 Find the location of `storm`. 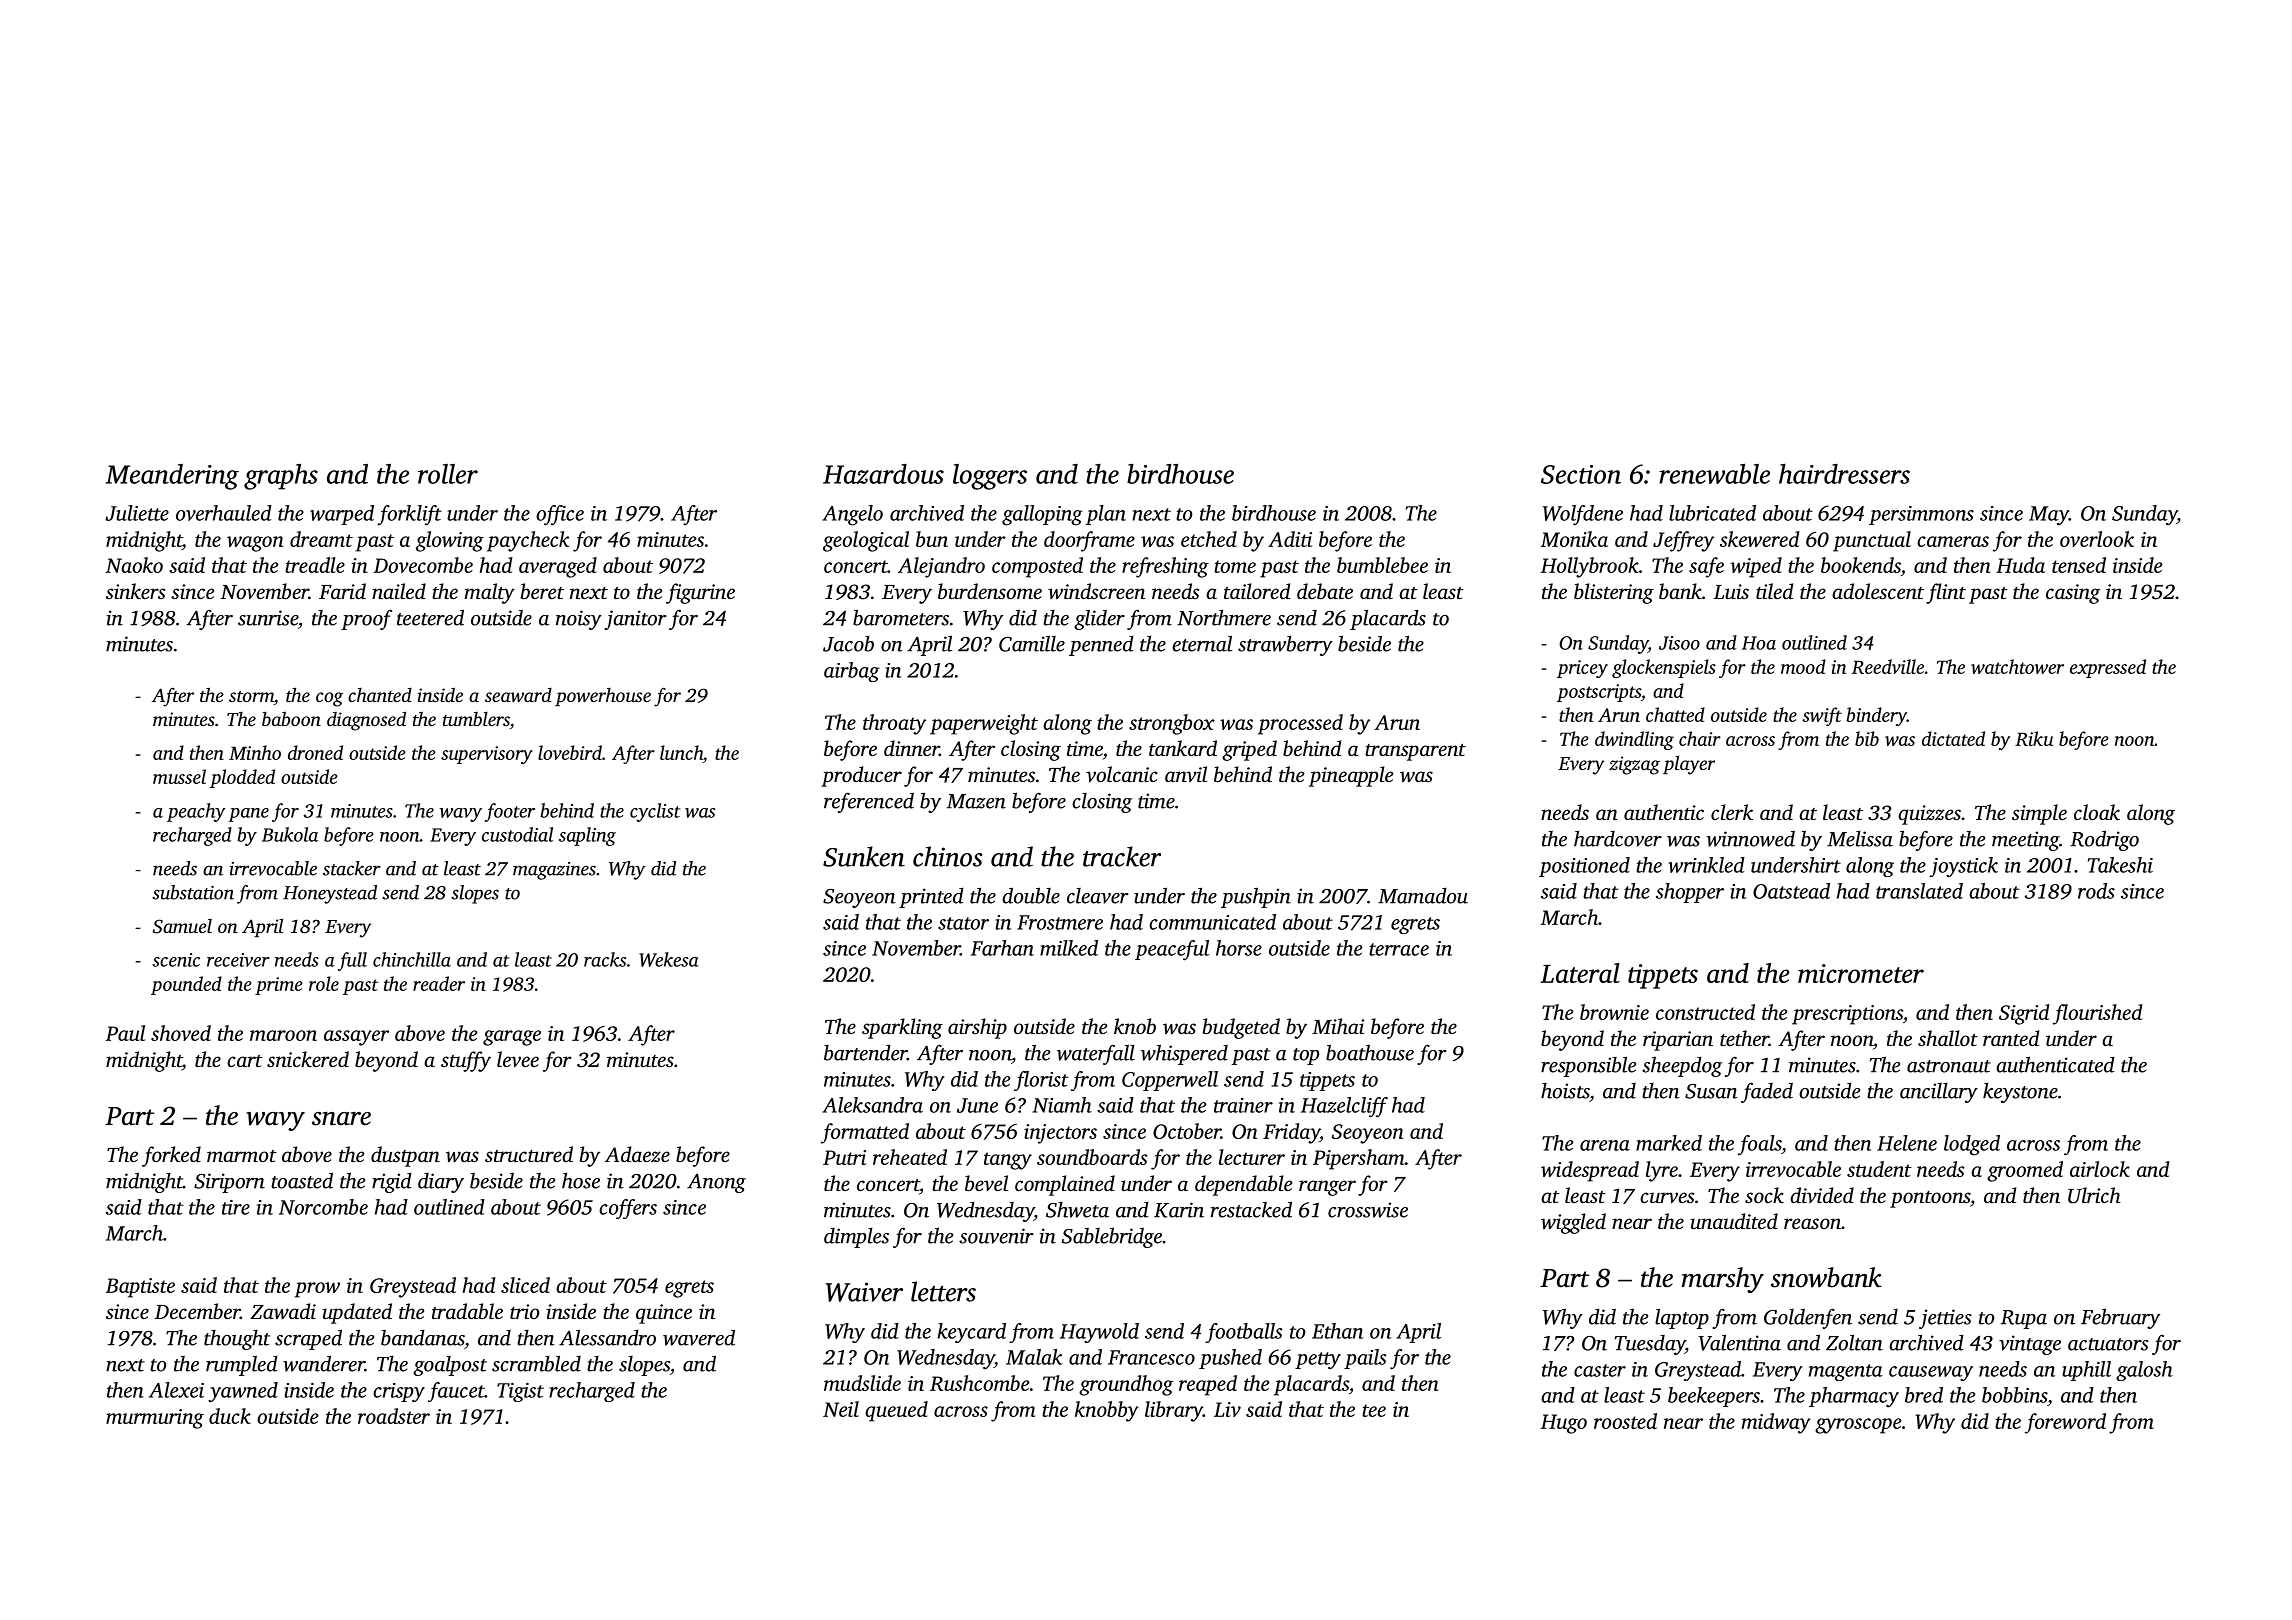

storm is located at coordinates (251, 696).
